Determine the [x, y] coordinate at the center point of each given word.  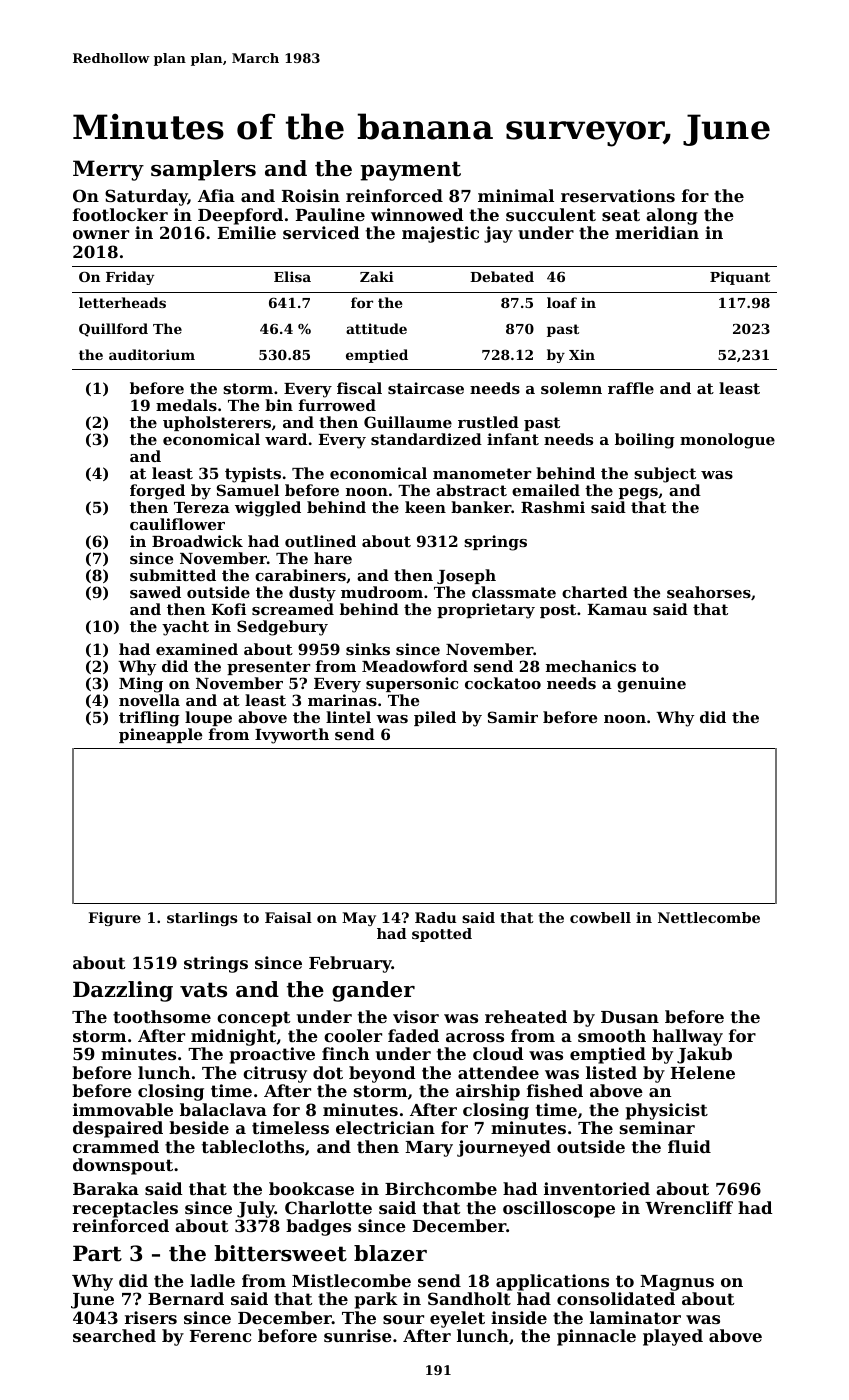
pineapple [160, 735]
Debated [502, 276]
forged [157, 492]
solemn [571, 388]
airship [488, 1092]
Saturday [146, 197]
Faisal [288, 917]
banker [481, 507]
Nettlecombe [709, 917]
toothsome [162, 1016]
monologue [727, 441]
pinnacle [596, 1337]
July [256, 1209]
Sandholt [469, 1298]
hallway [688, 1037]
